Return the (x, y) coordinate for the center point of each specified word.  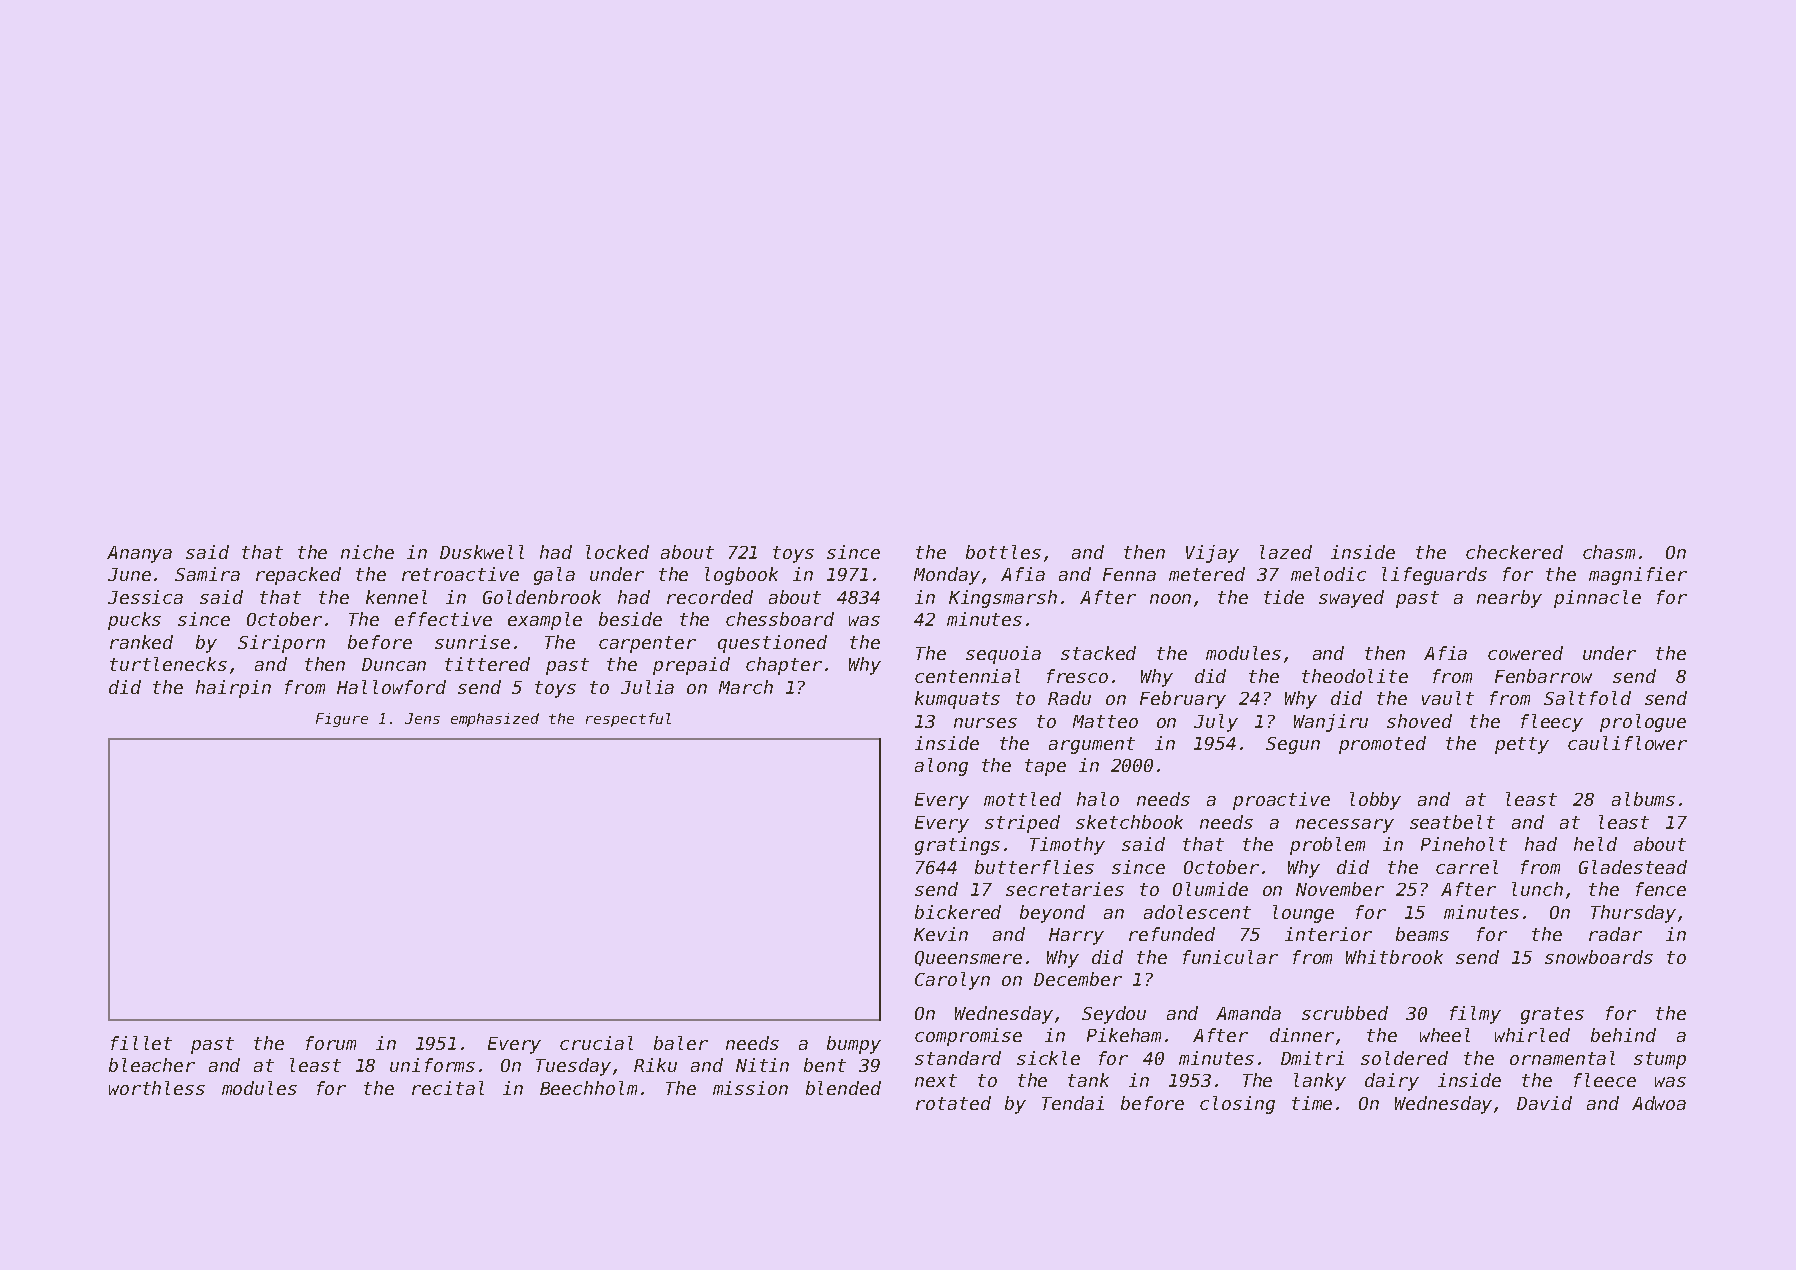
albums (1643, 799)
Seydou (1114, 1015)
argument (1092, 745)
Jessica (145, 597)
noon (1170, 599)
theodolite (1355, 676)
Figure (342, 720)
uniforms (432, 1065)
